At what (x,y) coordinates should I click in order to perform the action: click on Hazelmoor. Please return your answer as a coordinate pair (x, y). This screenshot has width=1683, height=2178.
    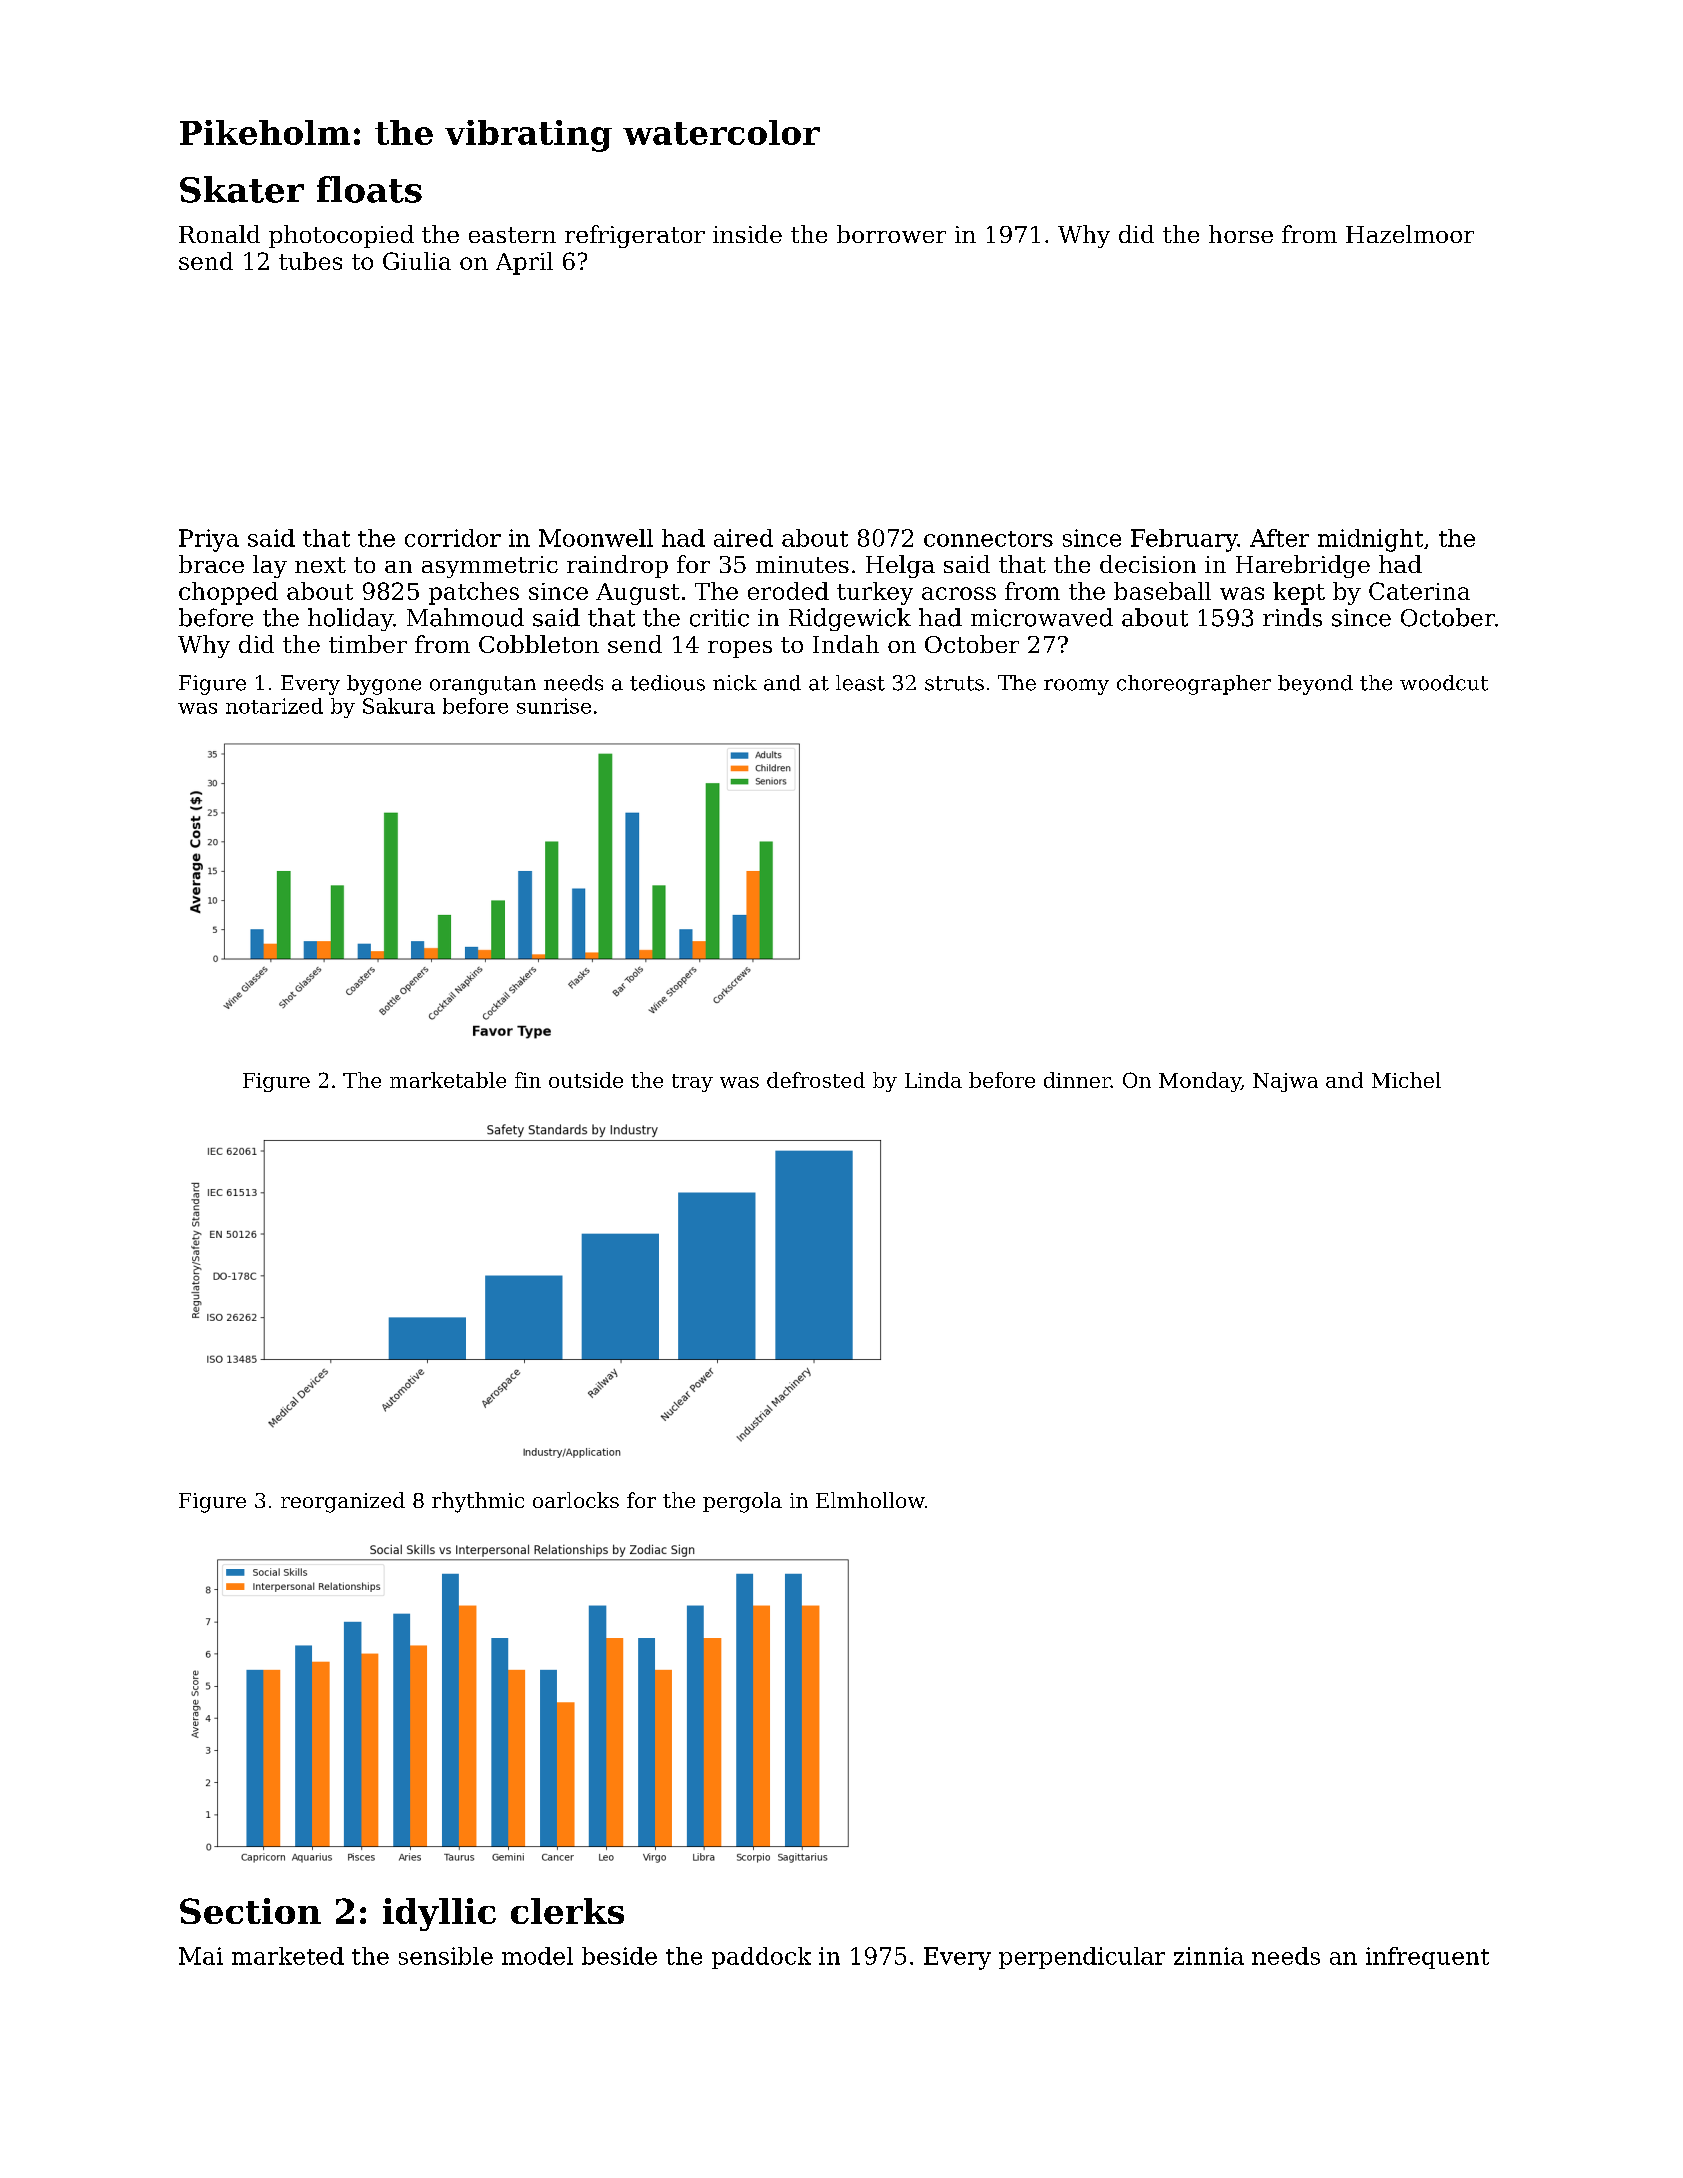
    Looking at the image, I should click on (1410, 234).
